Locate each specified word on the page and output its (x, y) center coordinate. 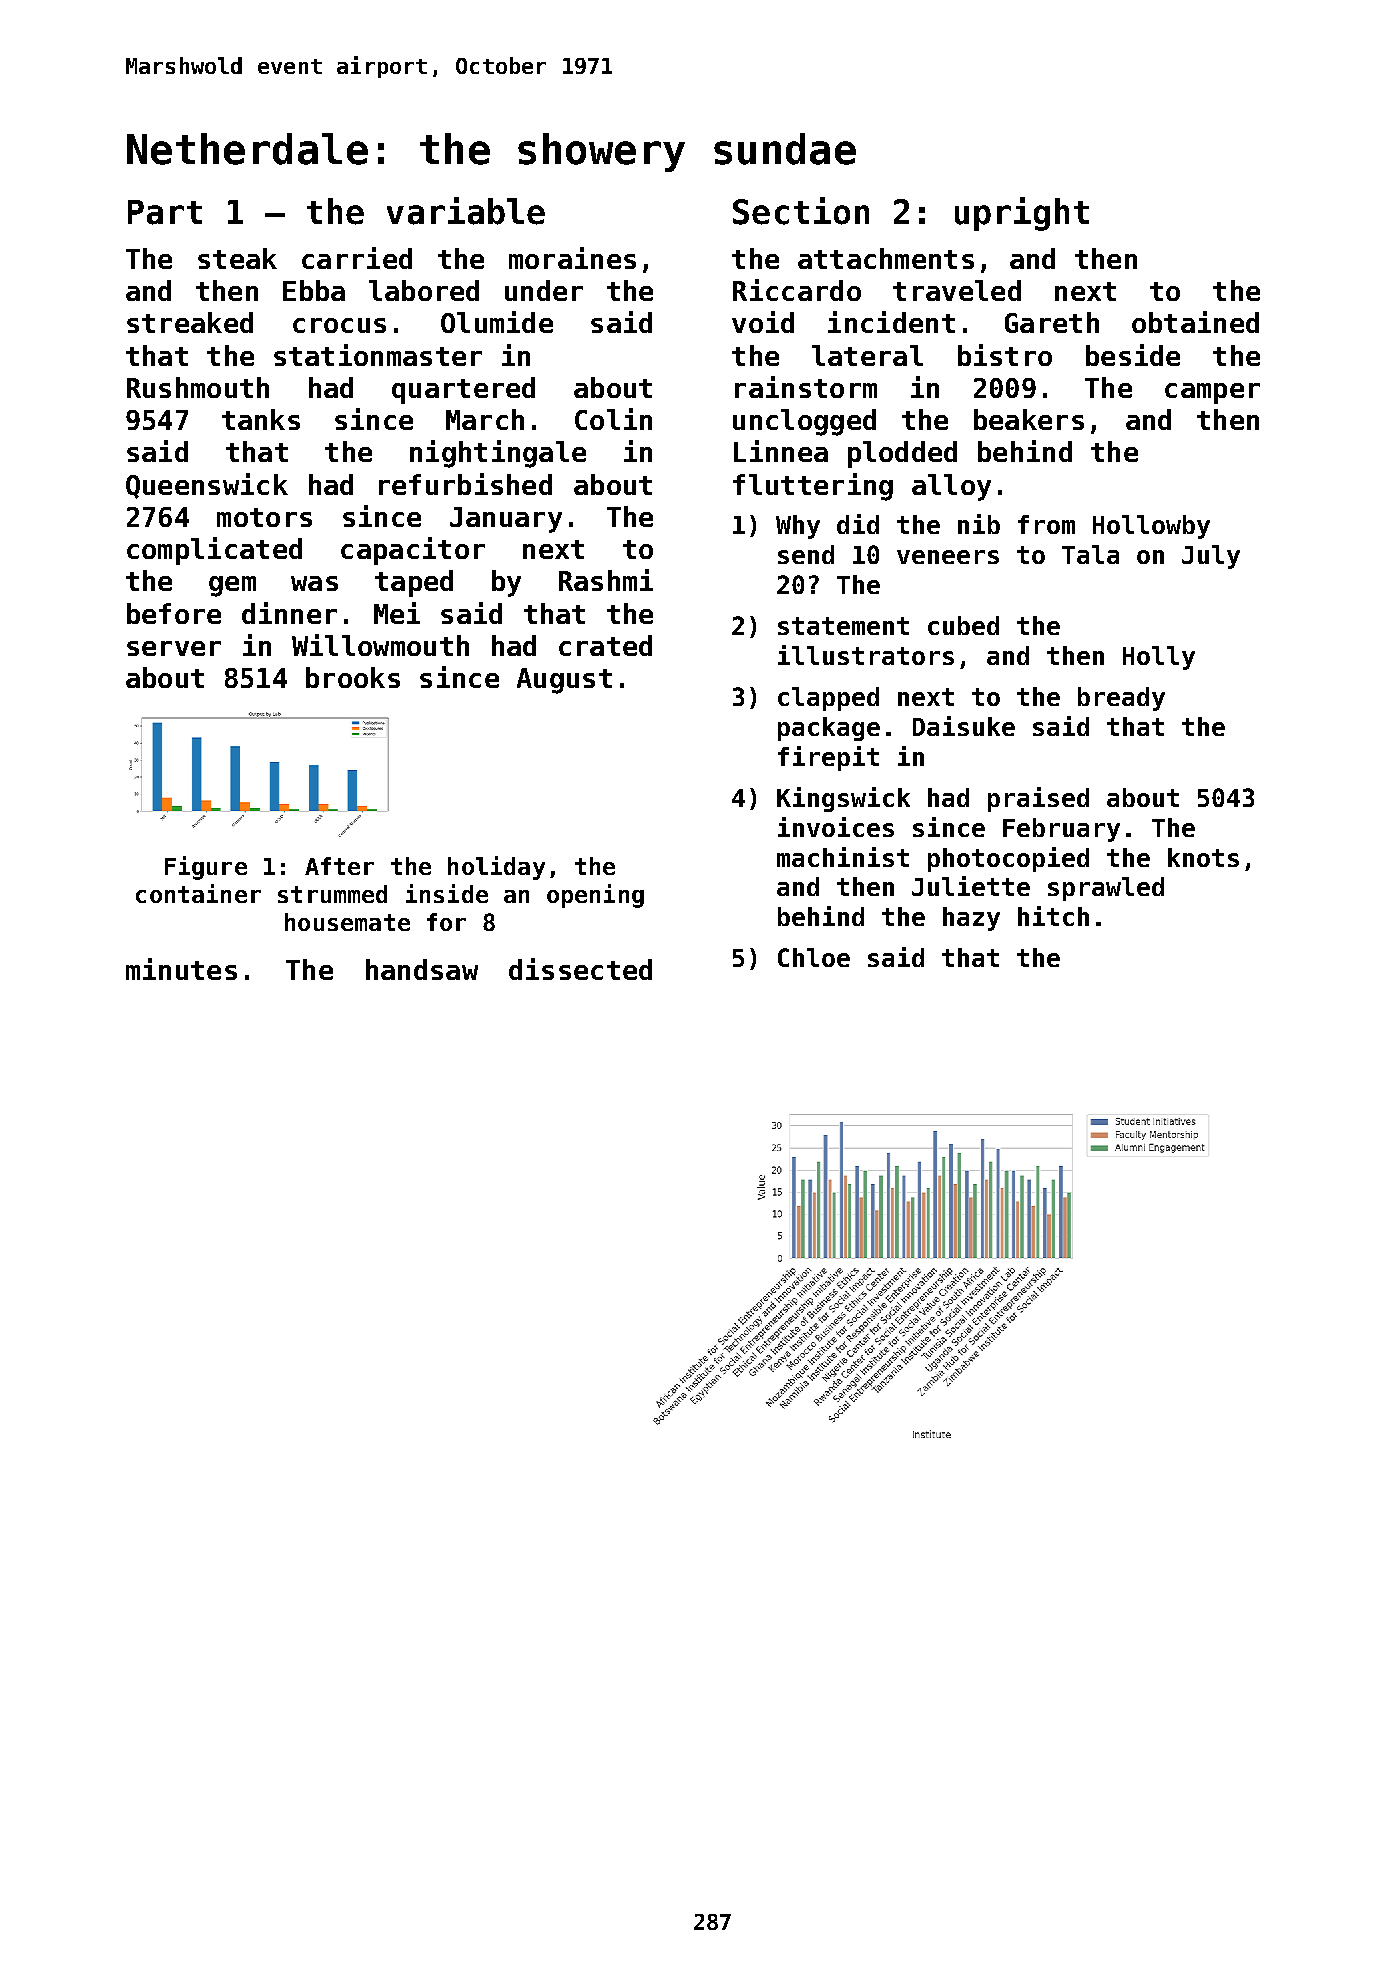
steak (237, 258)
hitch (1053, 916)
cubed (963, 625)
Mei (397, 613)
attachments (886, 258)
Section (801, 211)
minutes (181, 969)
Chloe (814, 957)
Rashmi (606, 580)
